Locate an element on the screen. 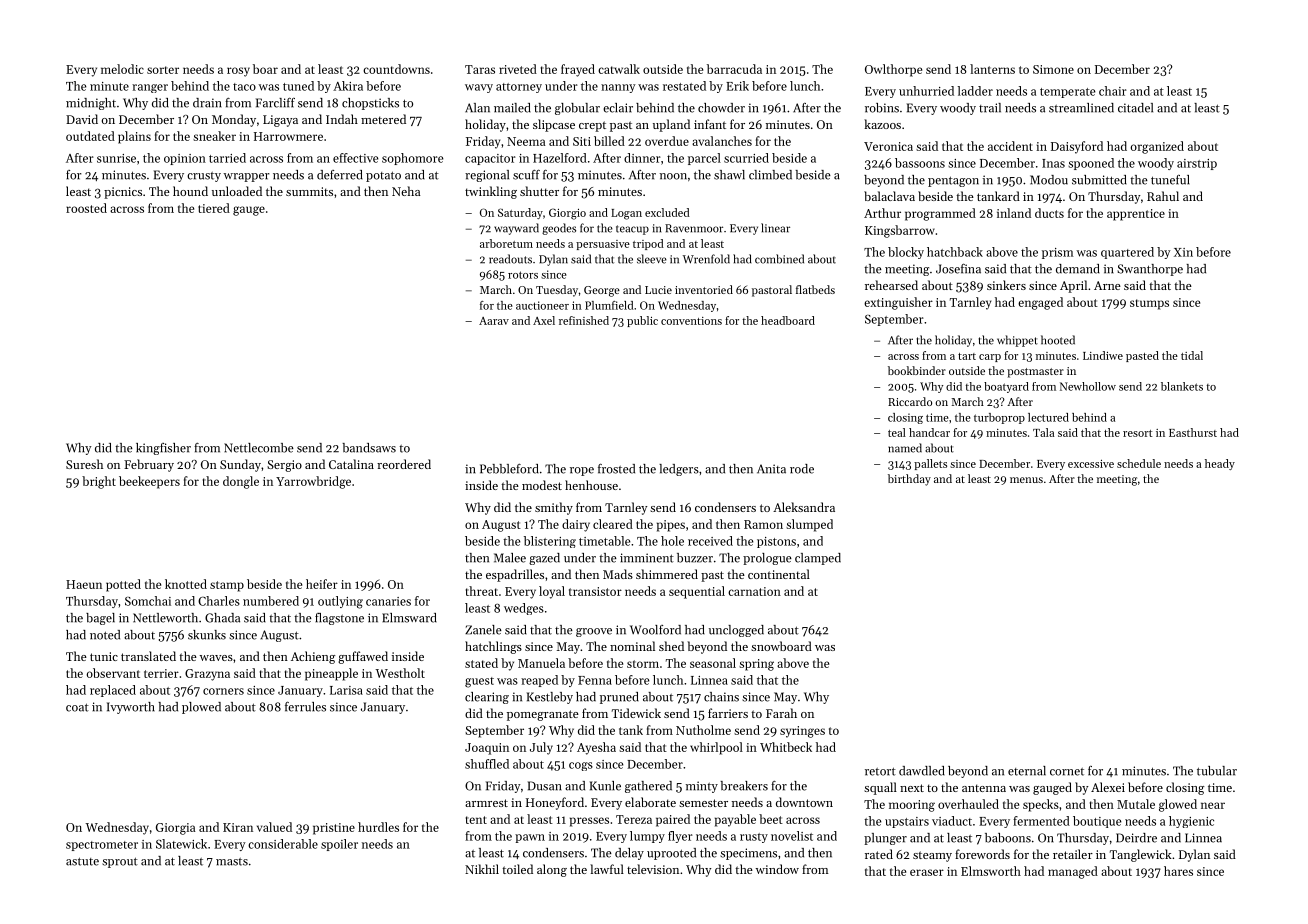  riveted is located at coordinates (518, 69).
